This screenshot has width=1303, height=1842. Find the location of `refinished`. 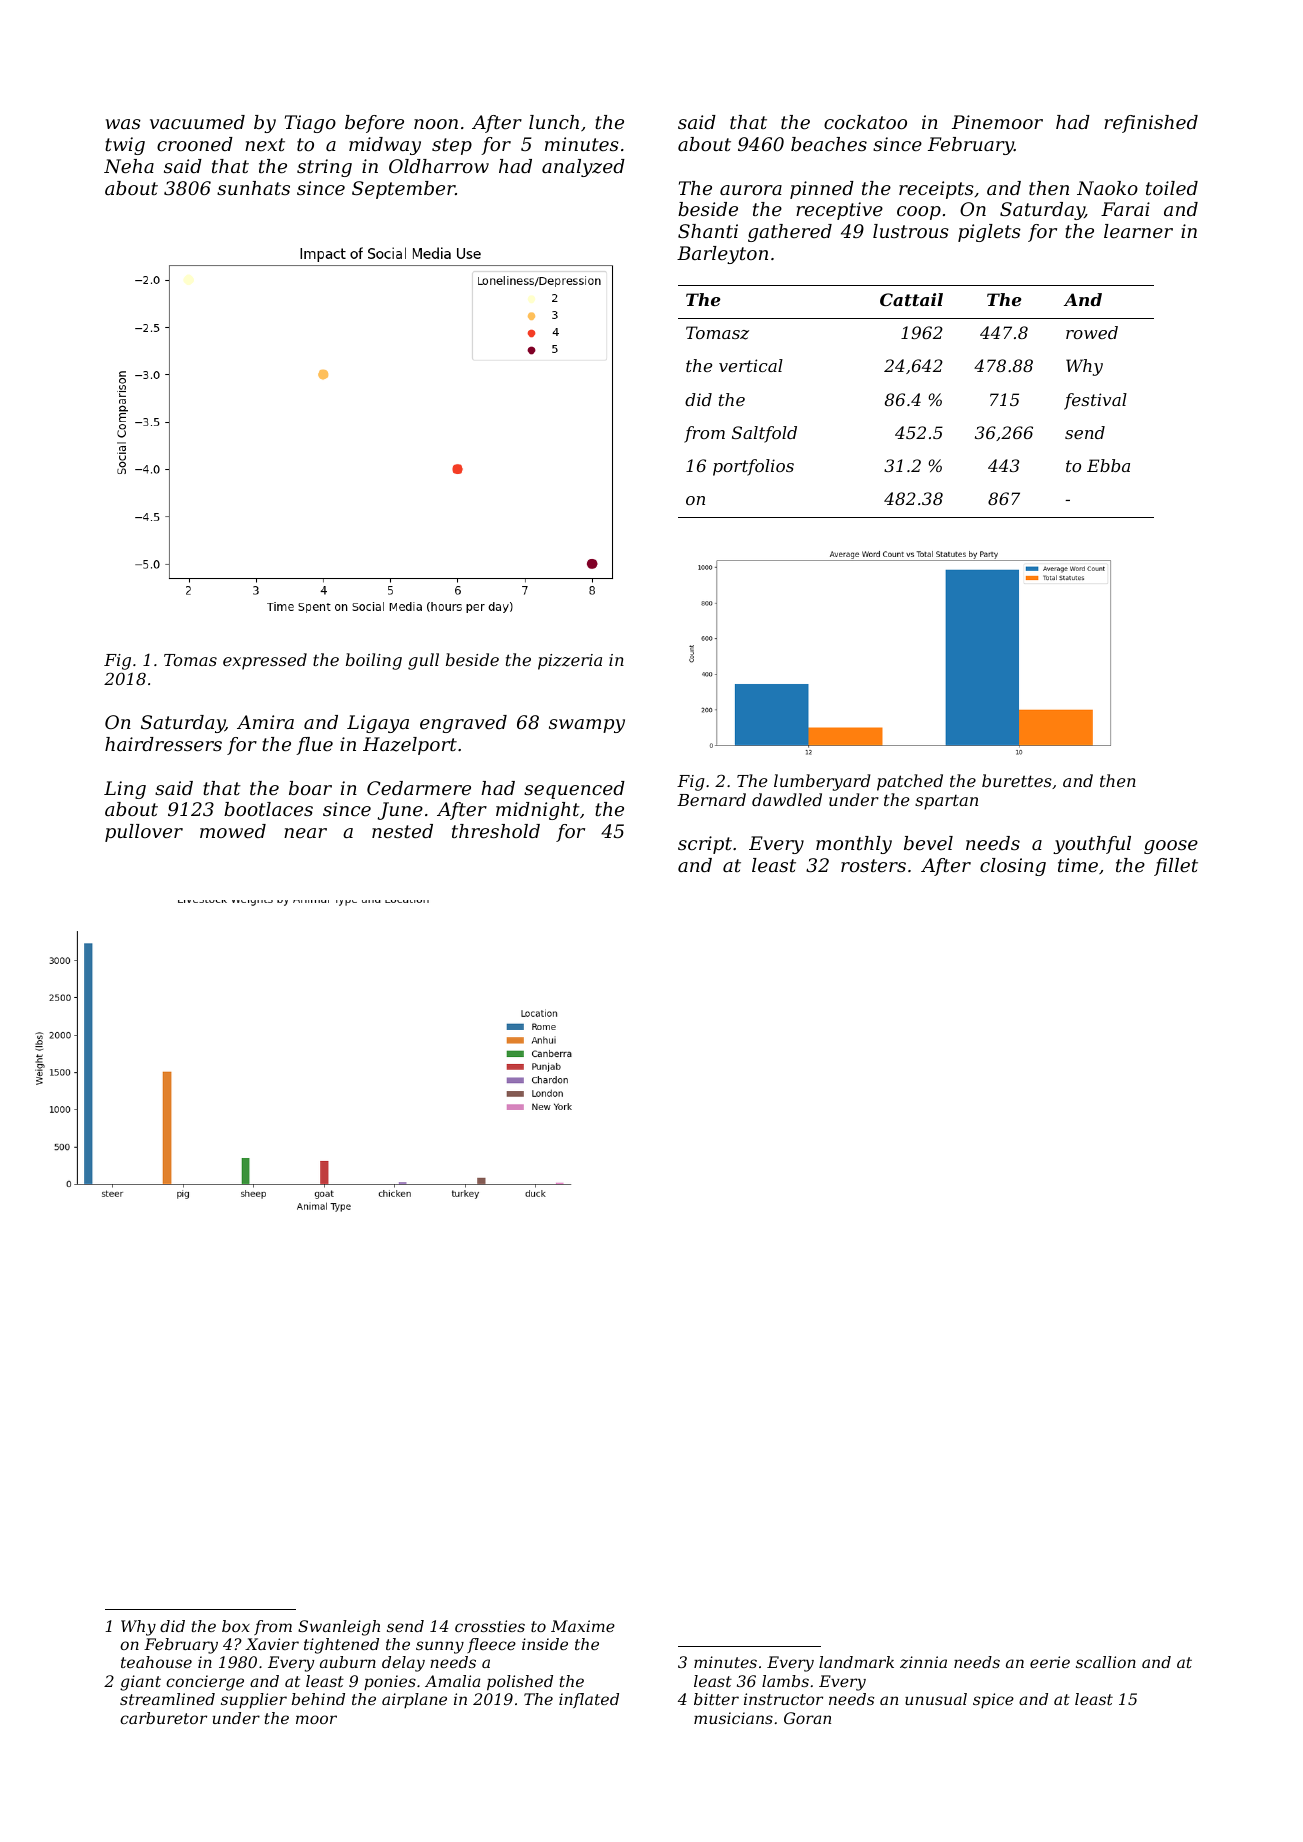

refinished is located at coordinates (1151, 124).
